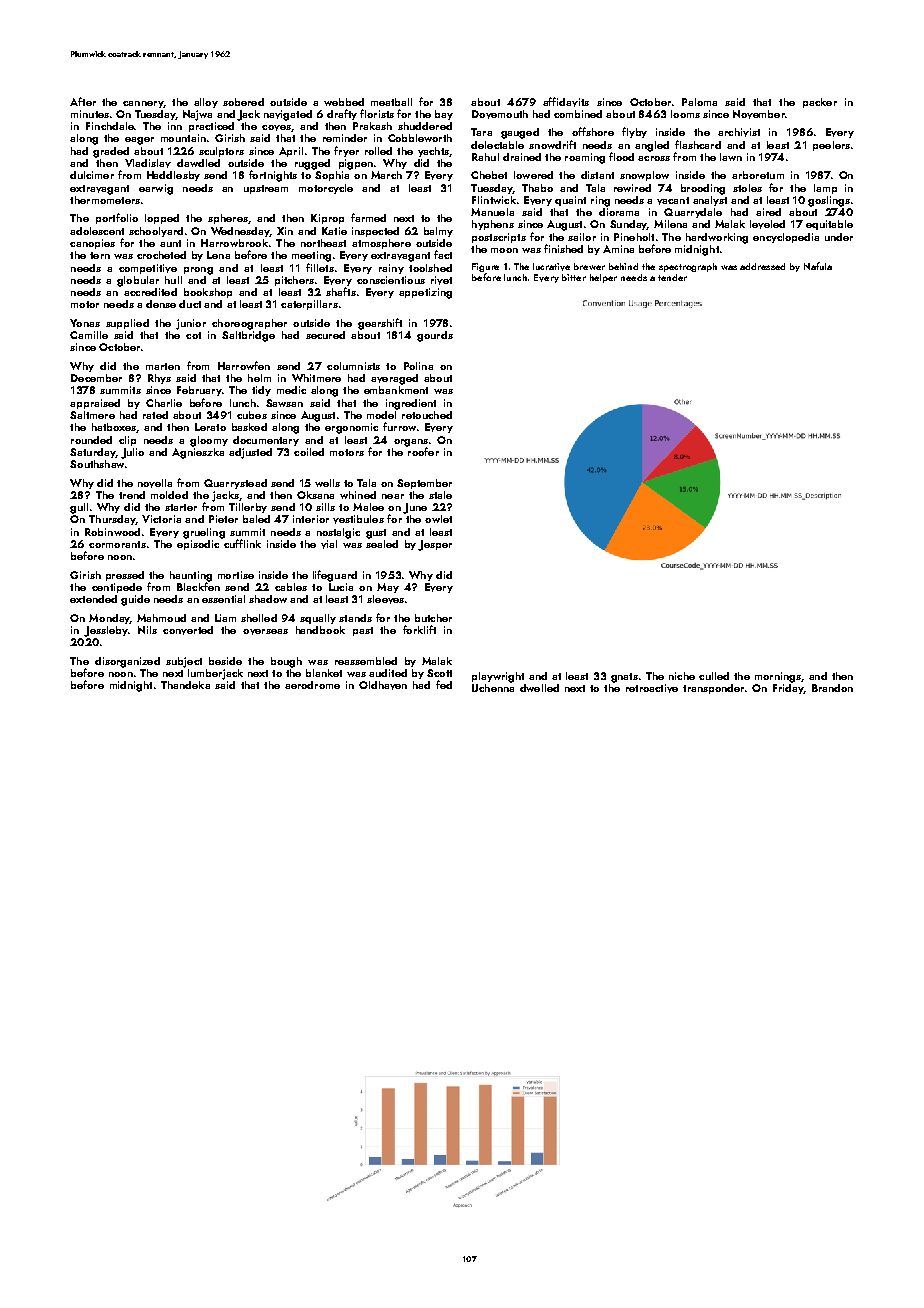  Describe the element at coordinates (411, 404) in the screenshot. I see `ingredient` at that location.
